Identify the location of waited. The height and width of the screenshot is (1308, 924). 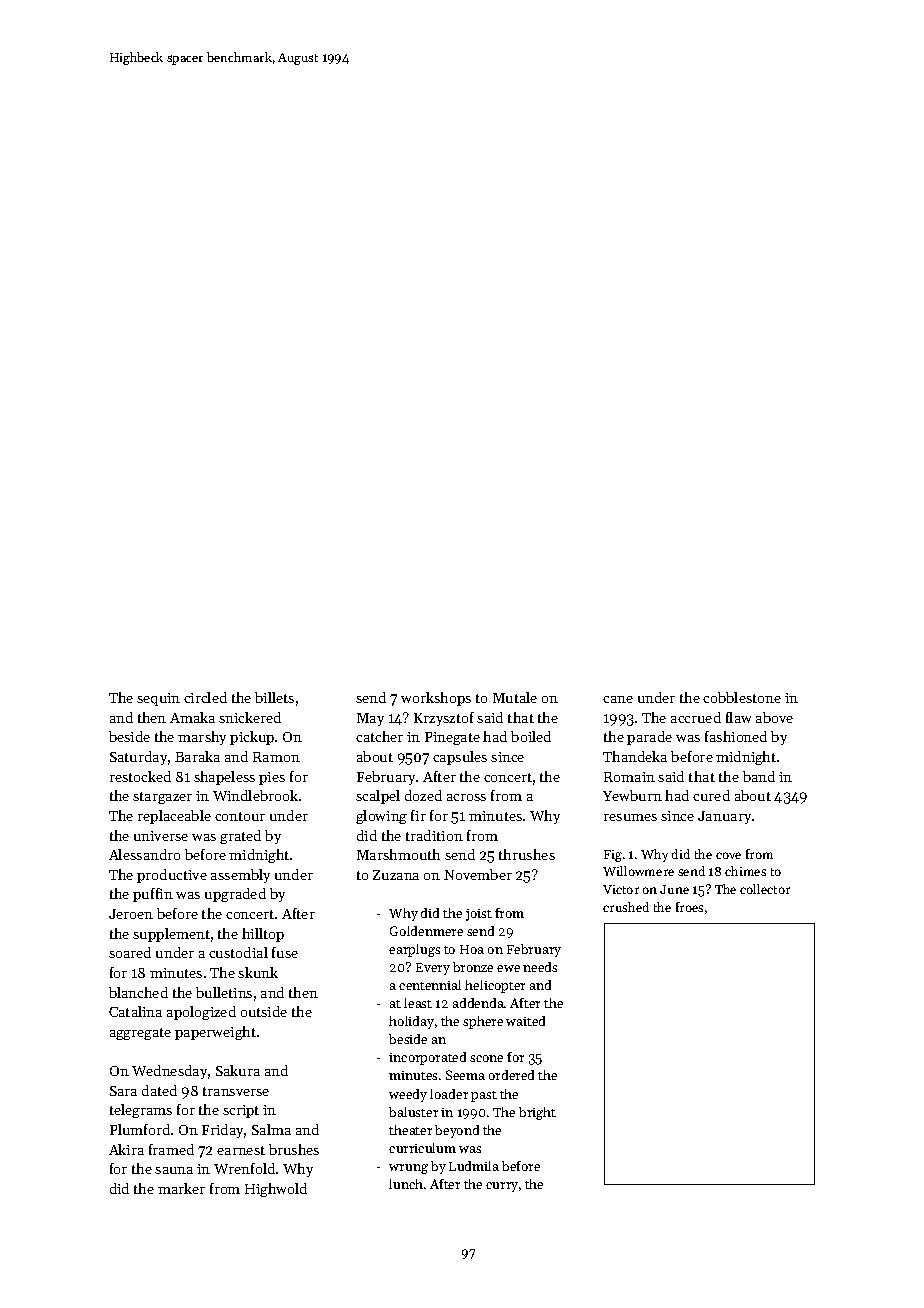
(525, 1021).
